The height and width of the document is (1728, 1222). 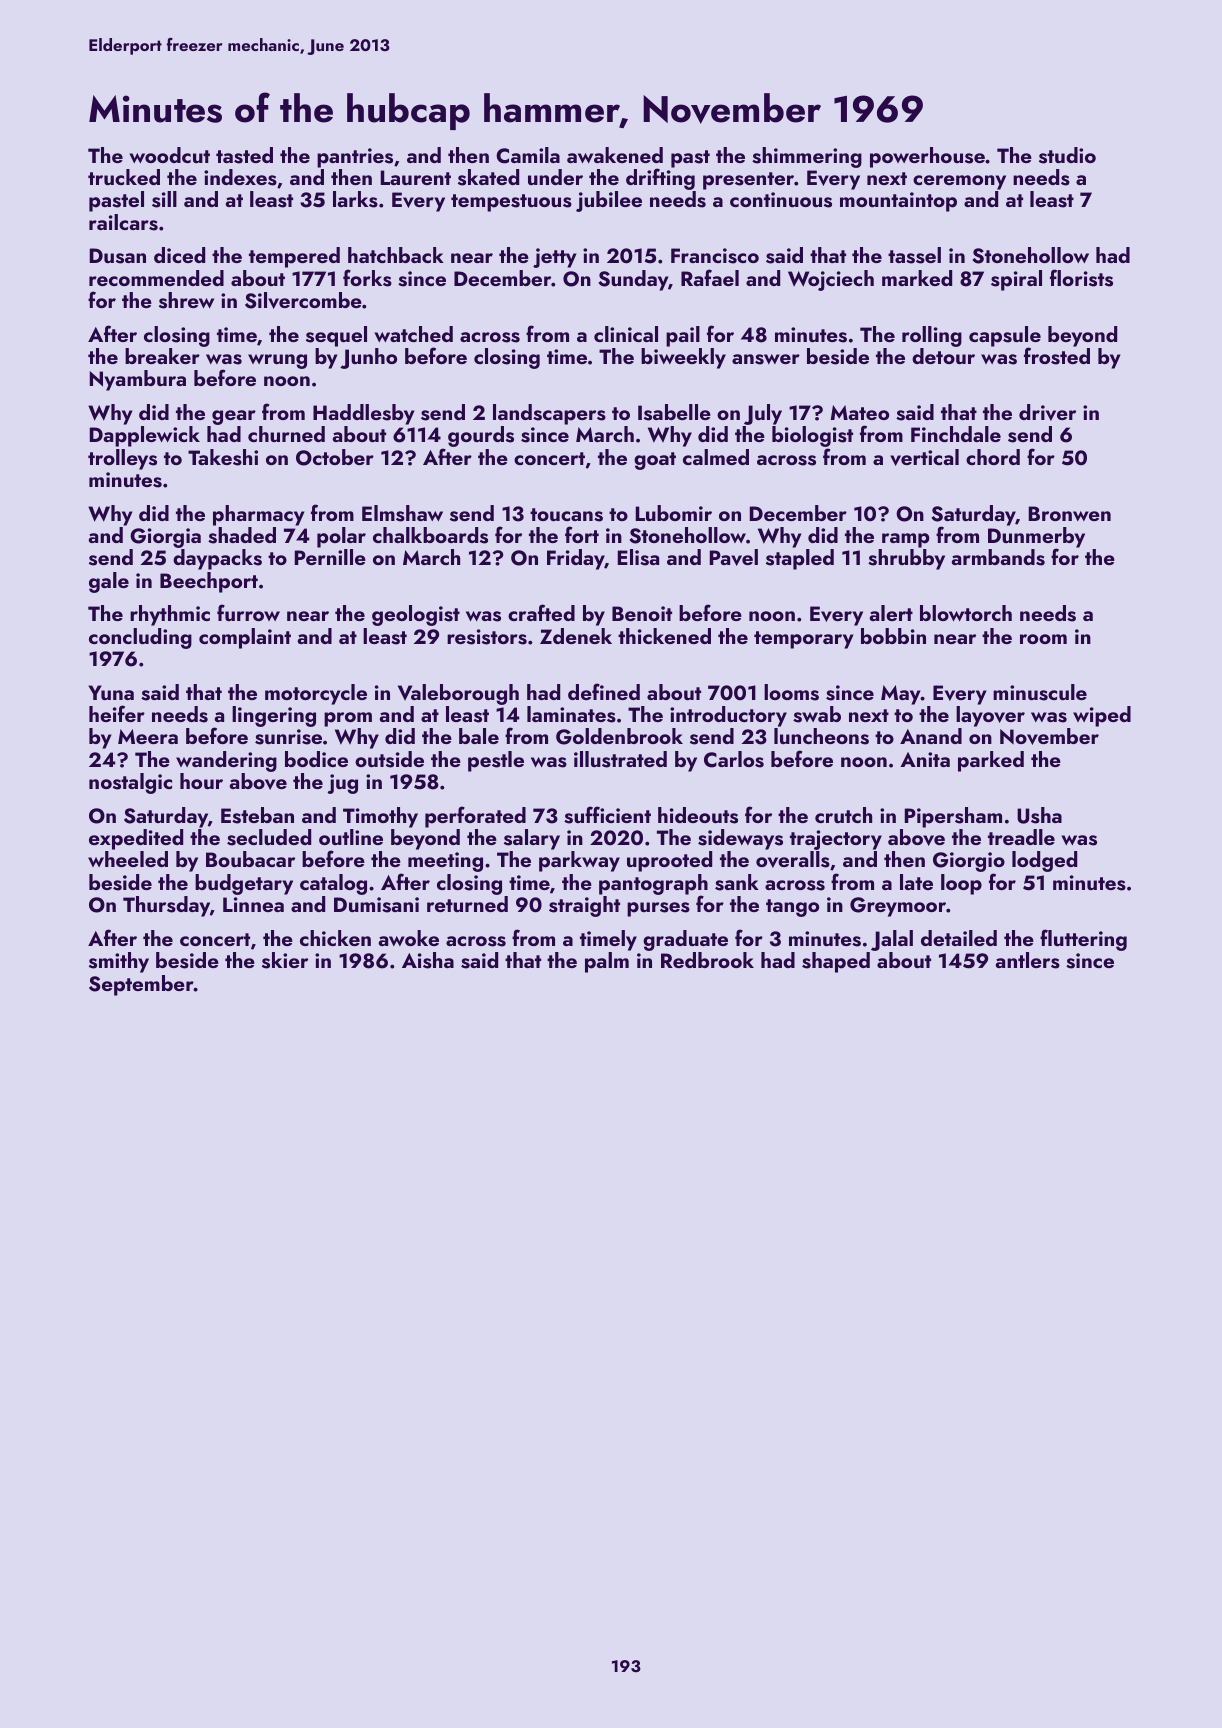 What do you see at coordinates (244, 155) in the document?
I see `tasted` at bounding box center [244, 155].
